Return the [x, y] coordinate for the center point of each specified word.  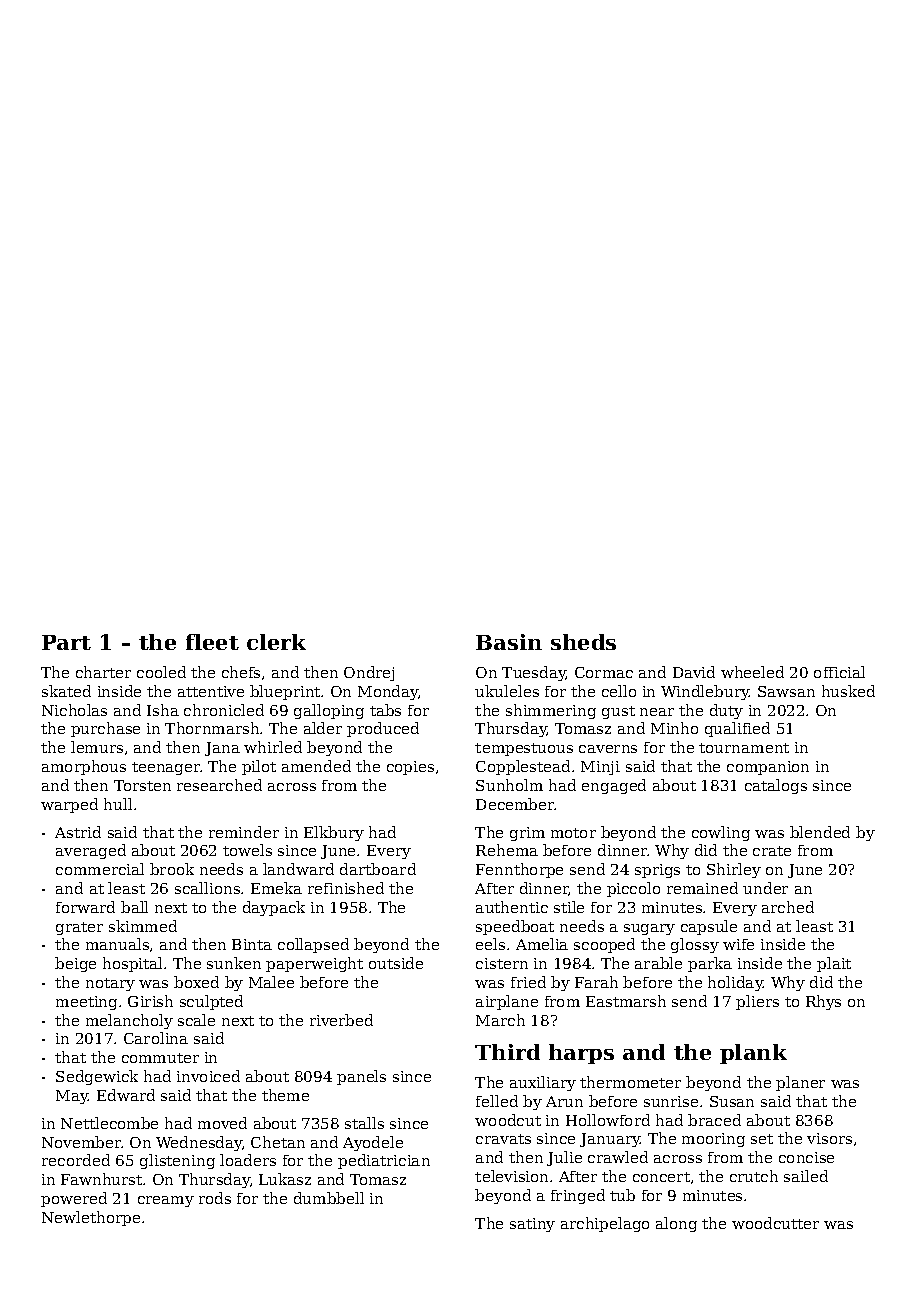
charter [103, 672]
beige [75, 964]
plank [753, 1054]
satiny [532, 1225]
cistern [502, 963]
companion [768, 768]
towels [247, 850]
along [676, 1224]
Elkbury [334, 833]
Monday [388, 692]
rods [215, 1198]
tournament [744, 748]
